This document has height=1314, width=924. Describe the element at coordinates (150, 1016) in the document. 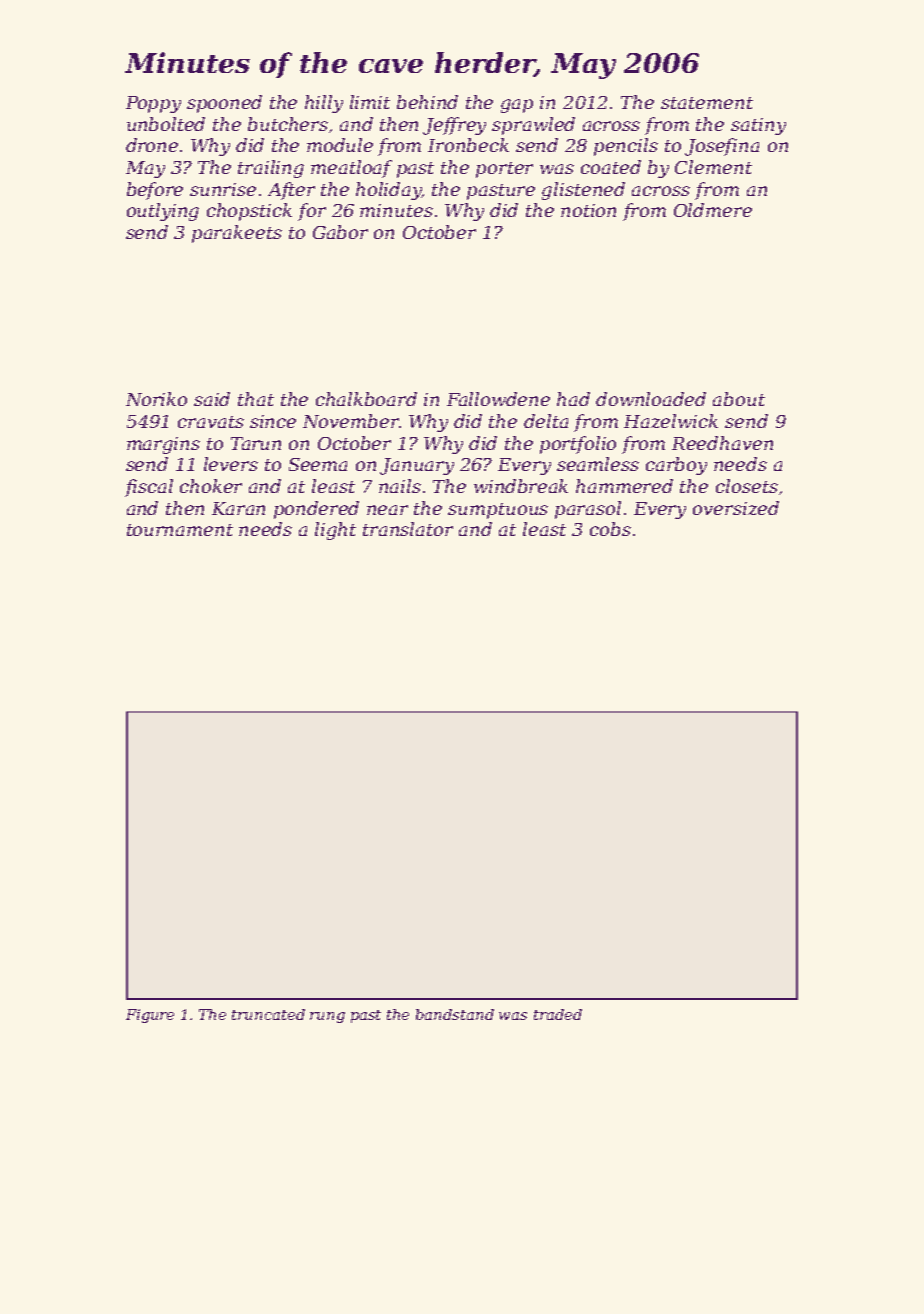

I see `Figure` at that location.
